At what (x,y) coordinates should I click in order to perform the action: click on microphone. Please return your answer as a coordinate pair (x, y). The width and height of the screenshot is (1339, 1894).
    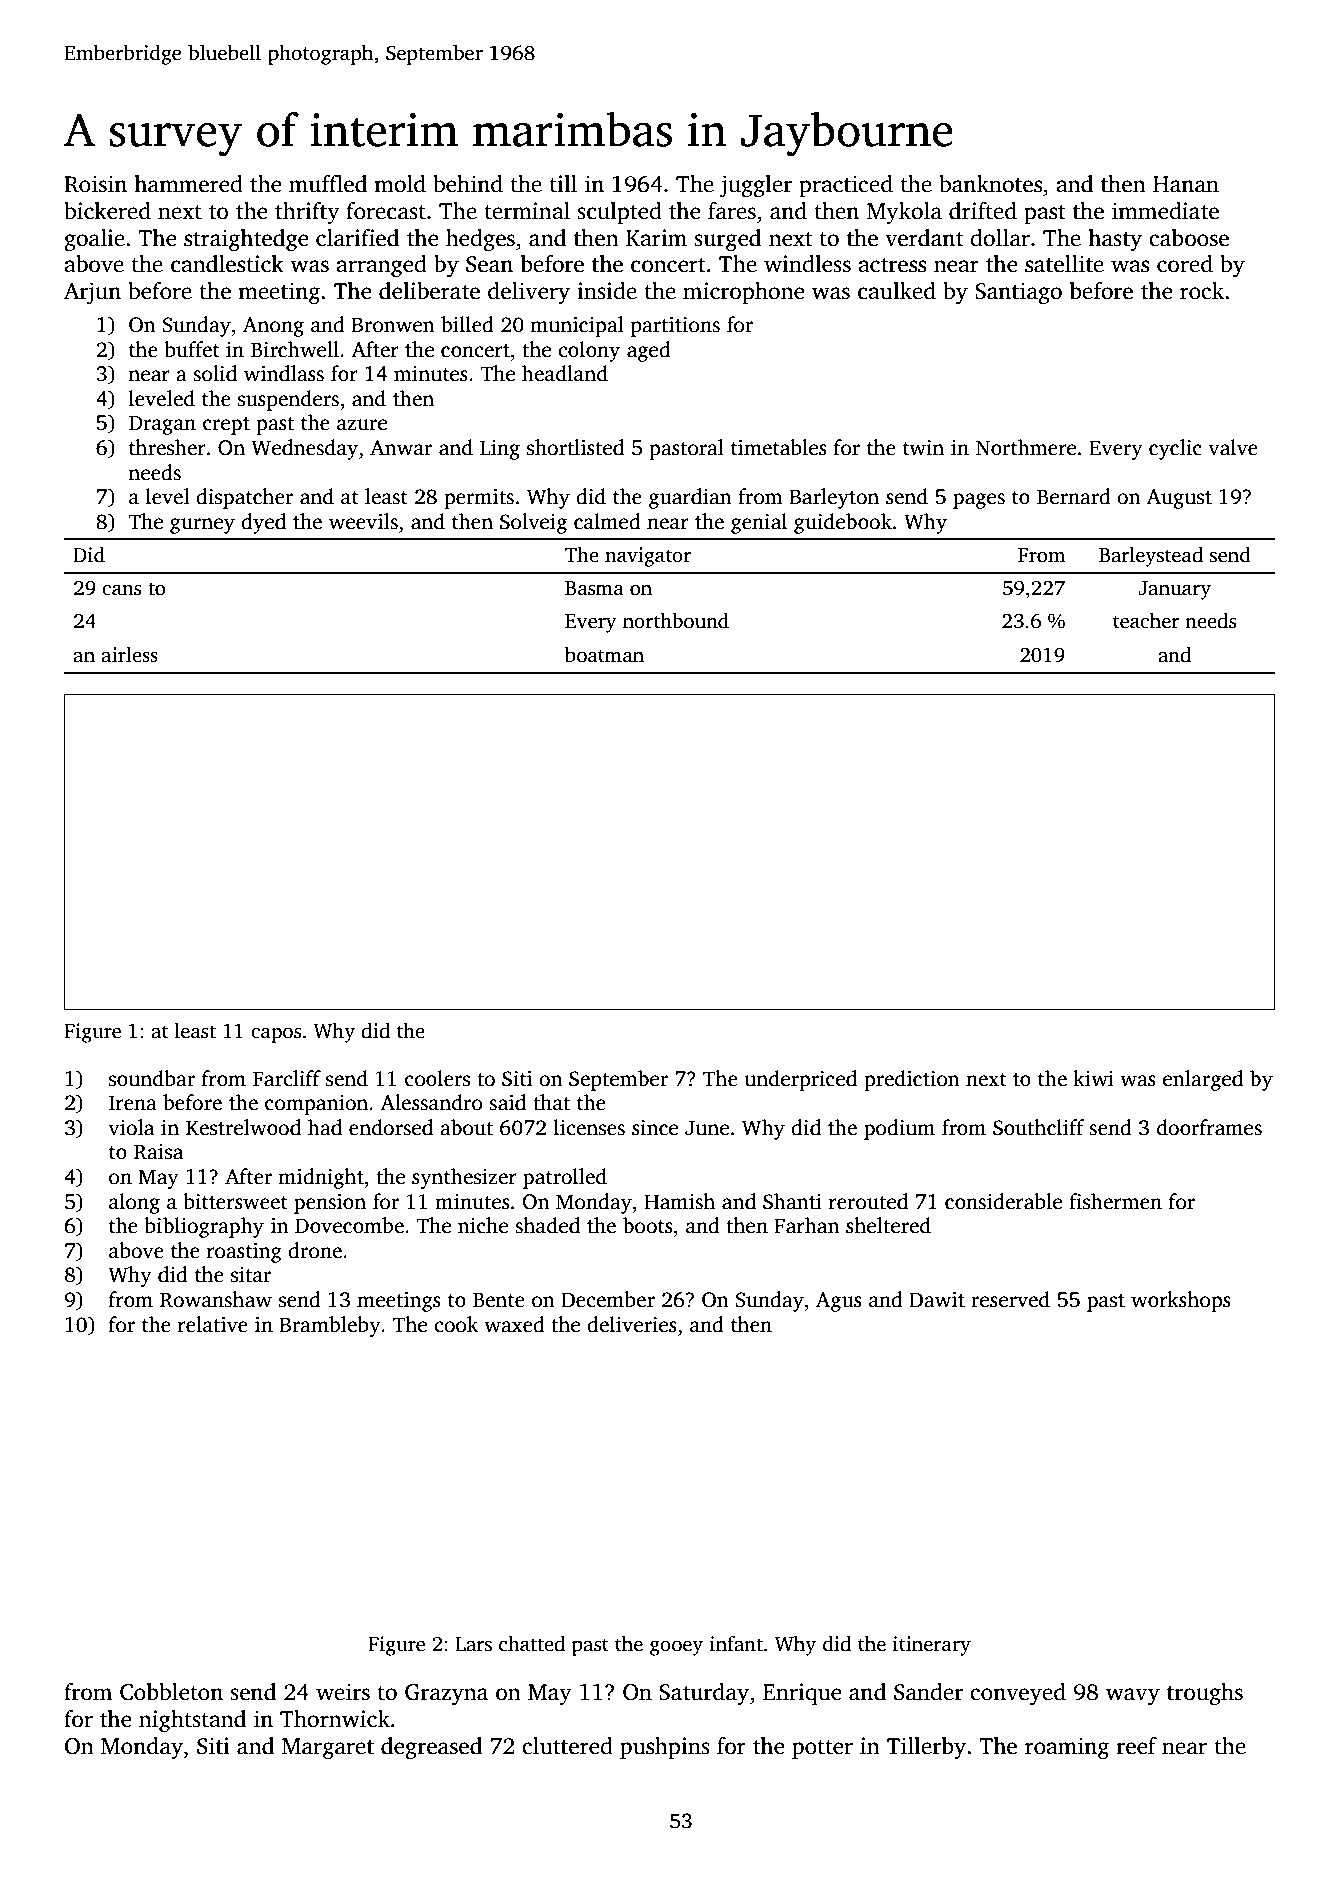
    Looking at the image, I should click on (744, 293).
